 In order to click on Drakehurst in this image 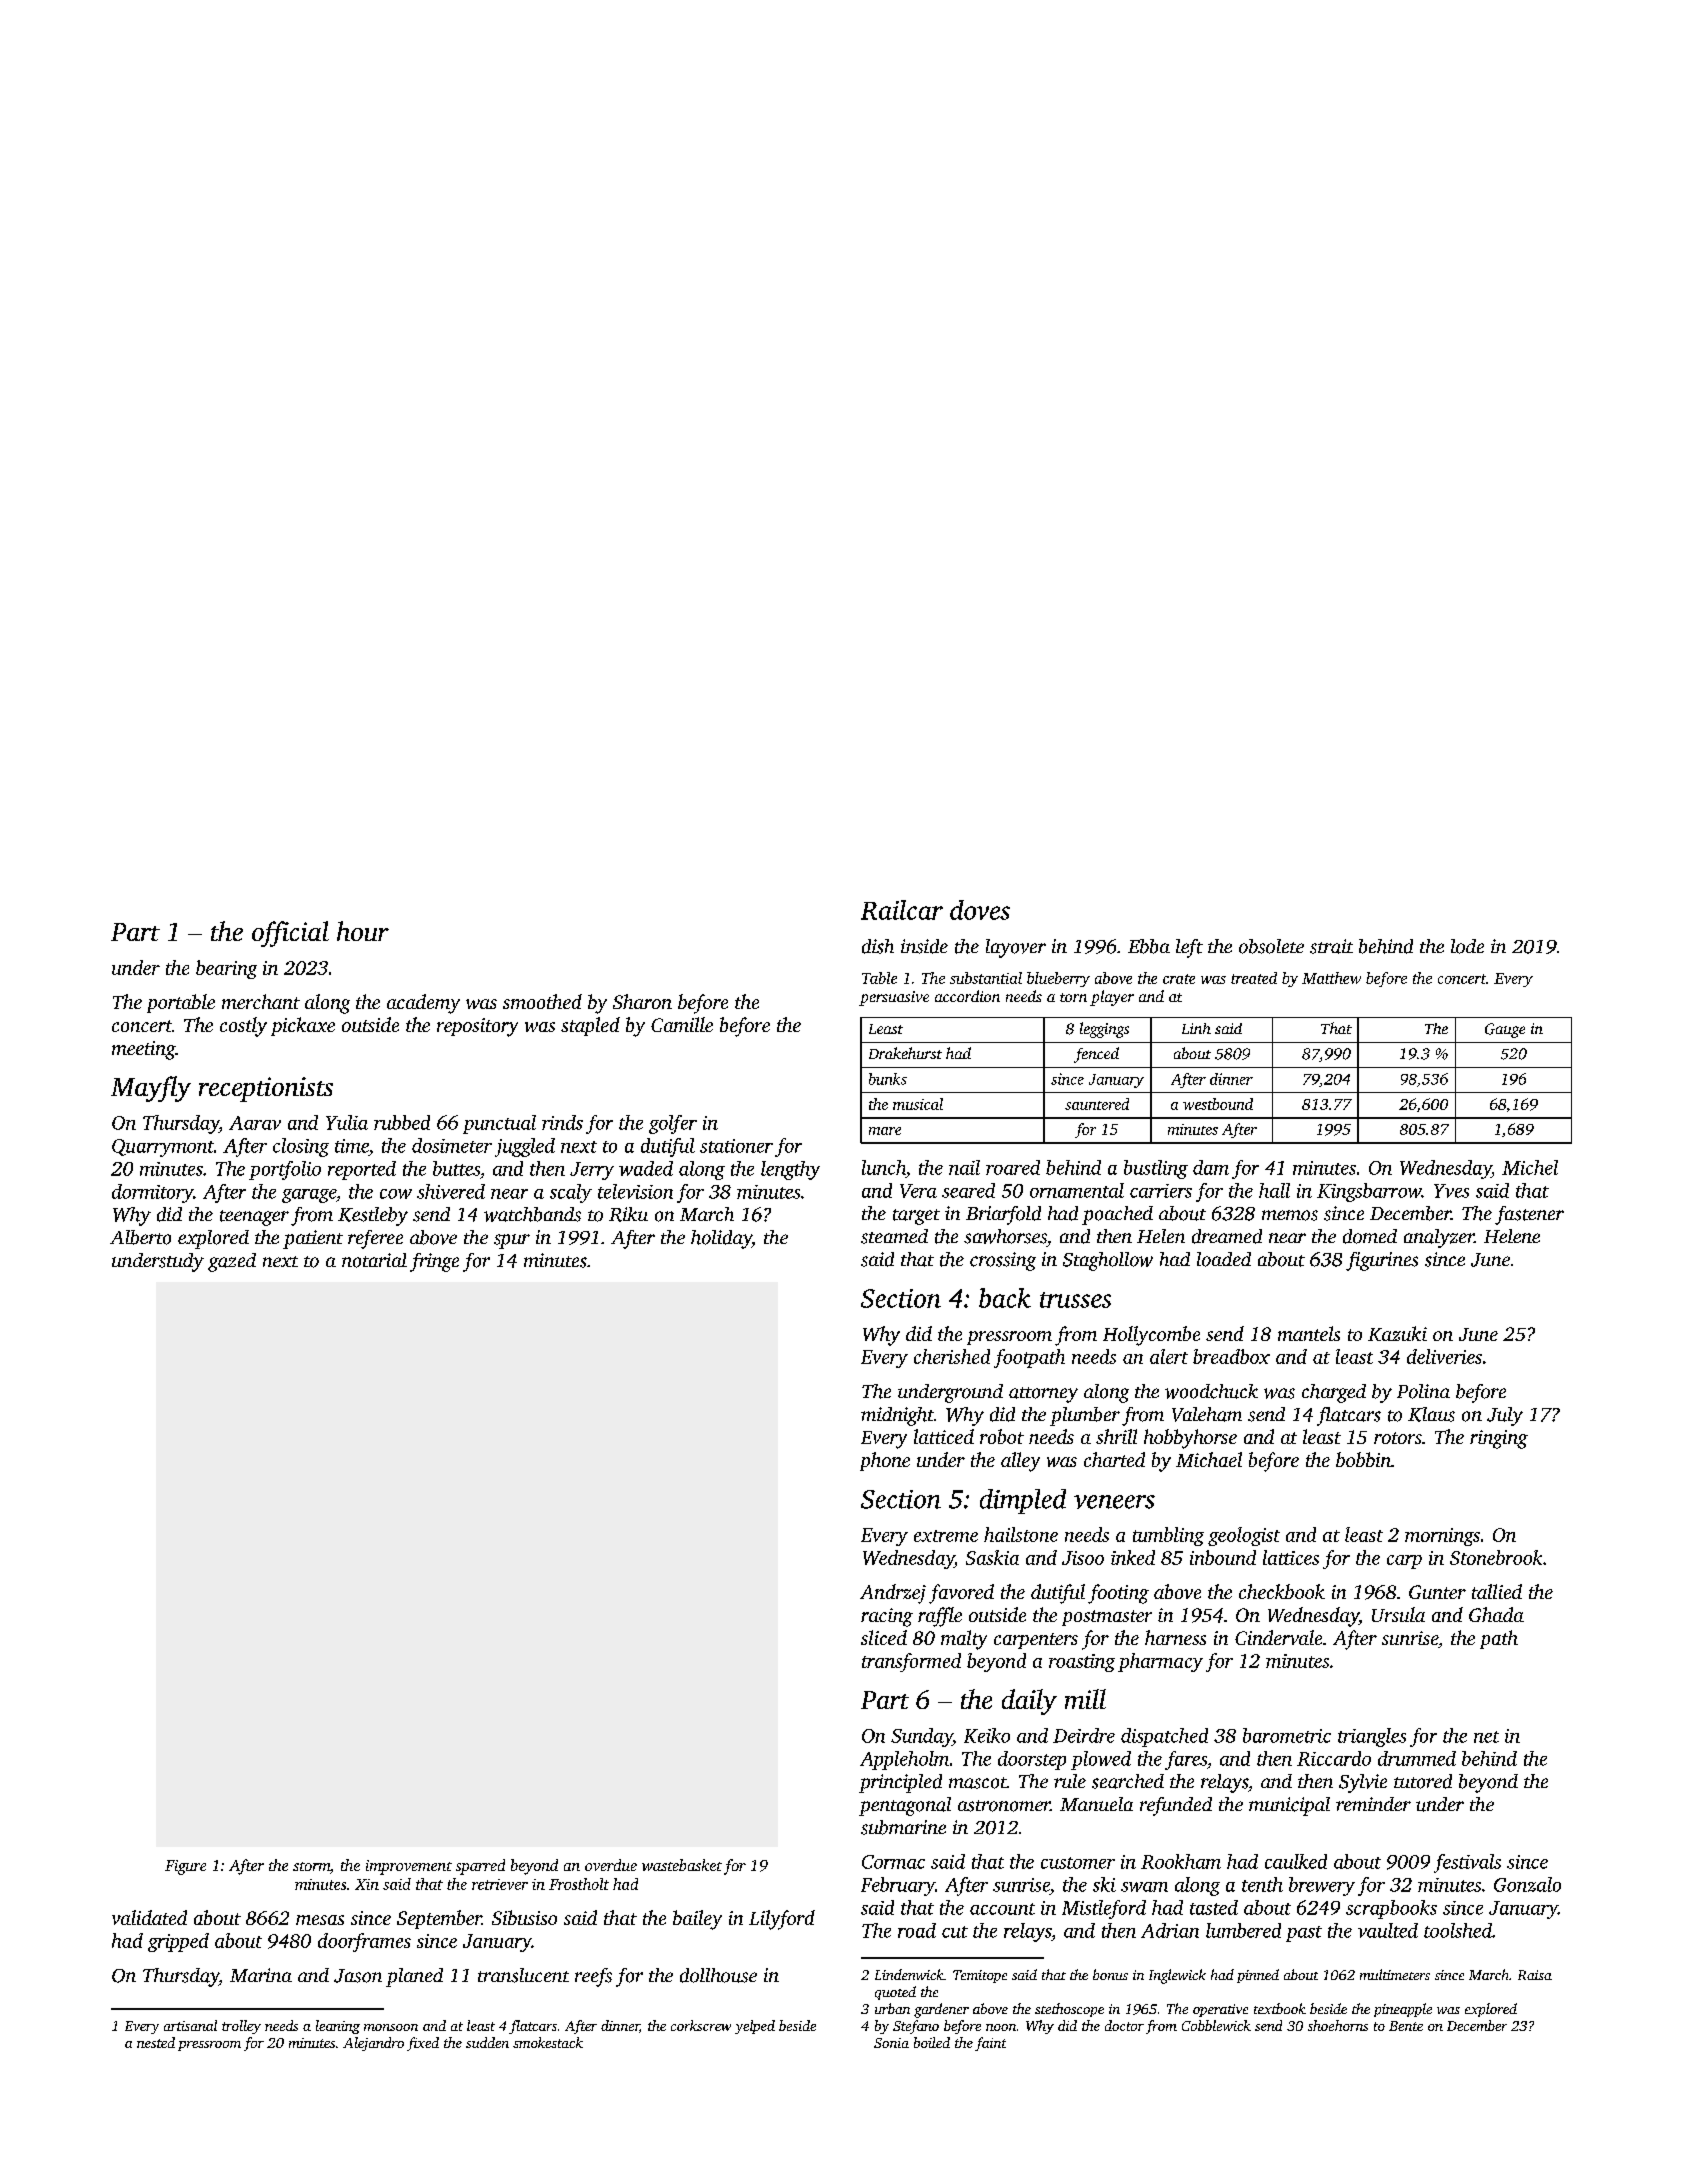, I will do `click(905, 1053)`.
